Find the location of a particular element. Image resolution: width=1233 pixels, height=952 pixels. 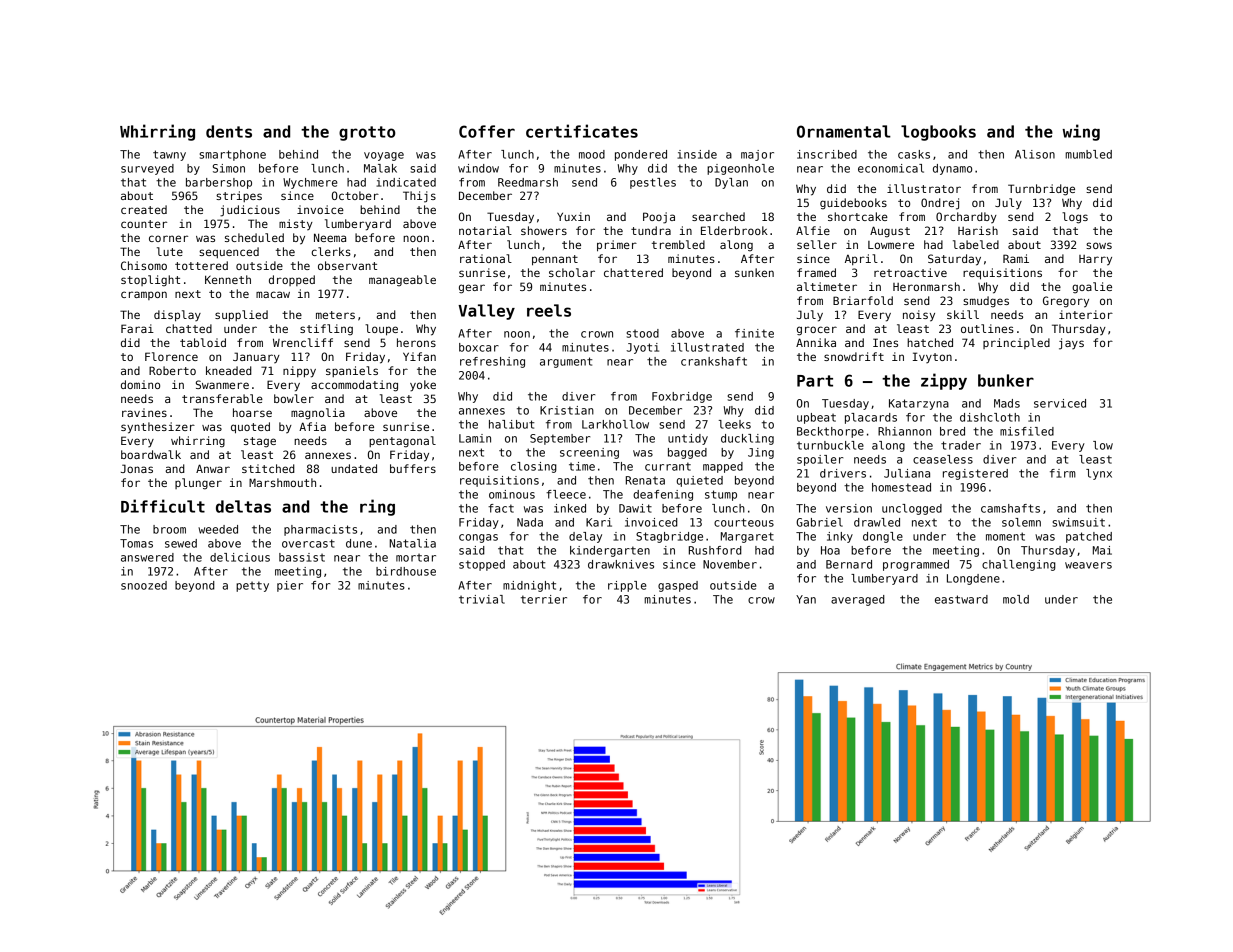

halibut is located at coordinates (512, 424).
